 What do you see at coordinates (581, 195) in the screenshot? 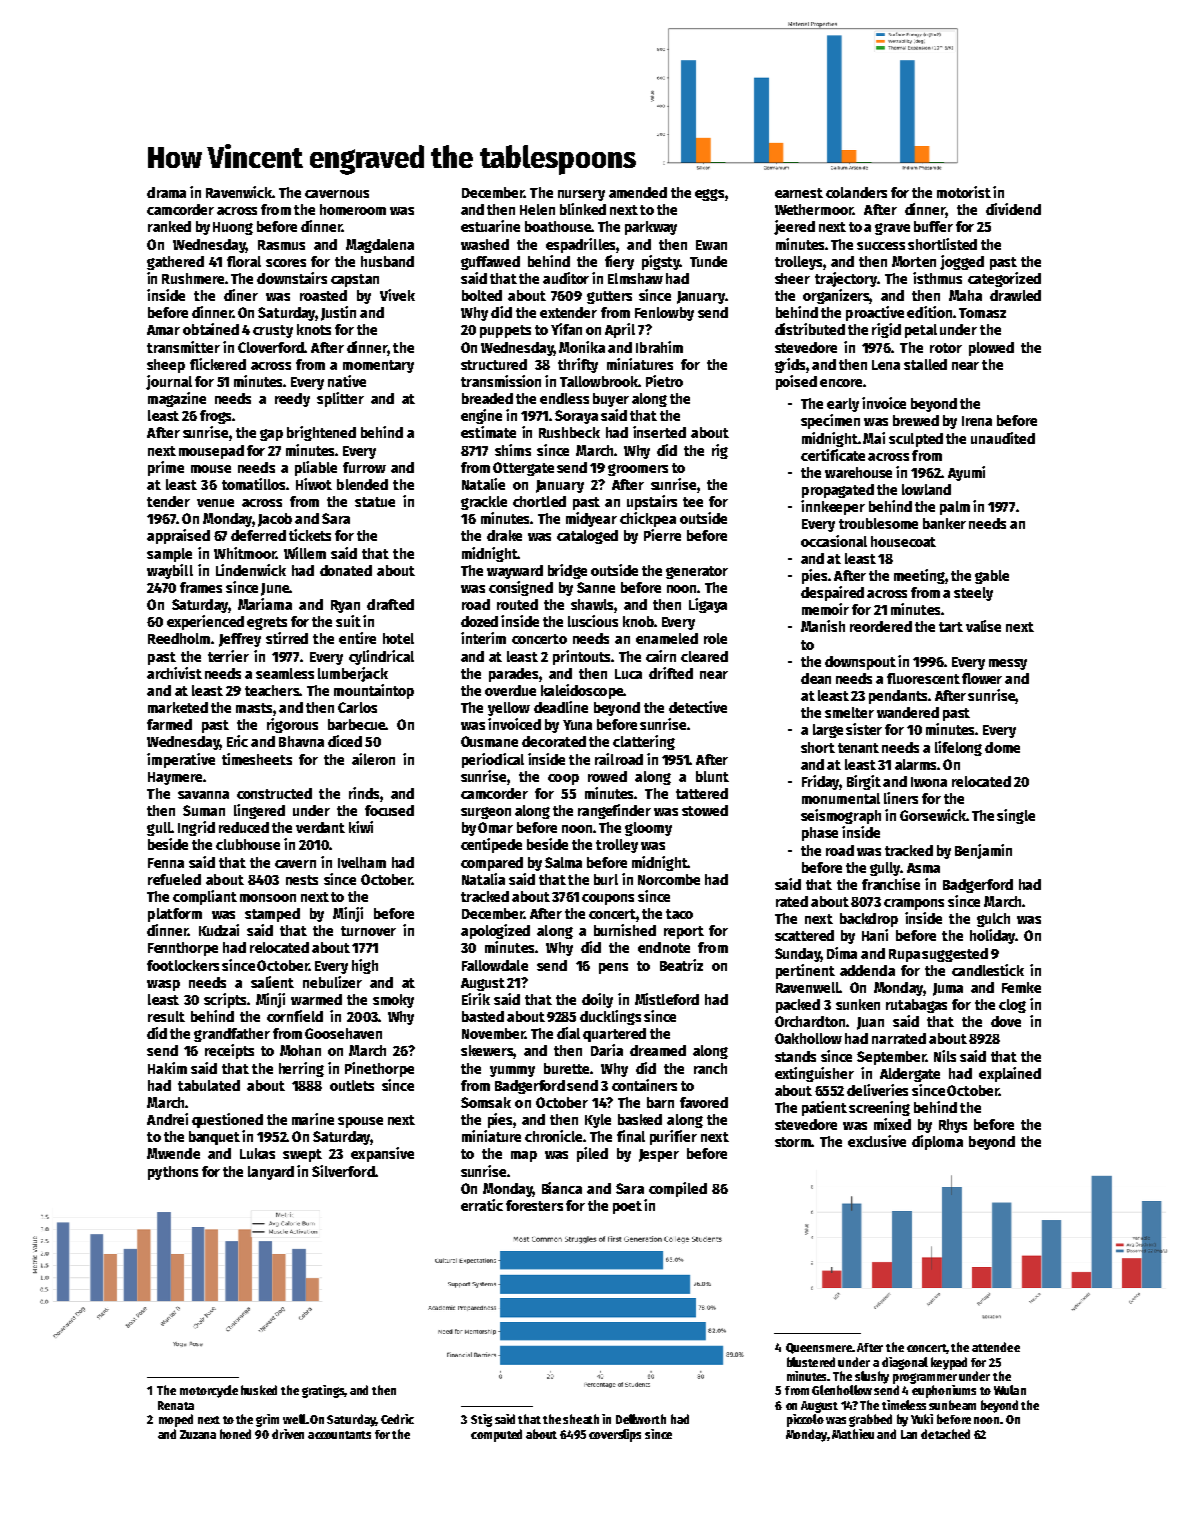
I see `nursery` at bounding box center [581, 195].
